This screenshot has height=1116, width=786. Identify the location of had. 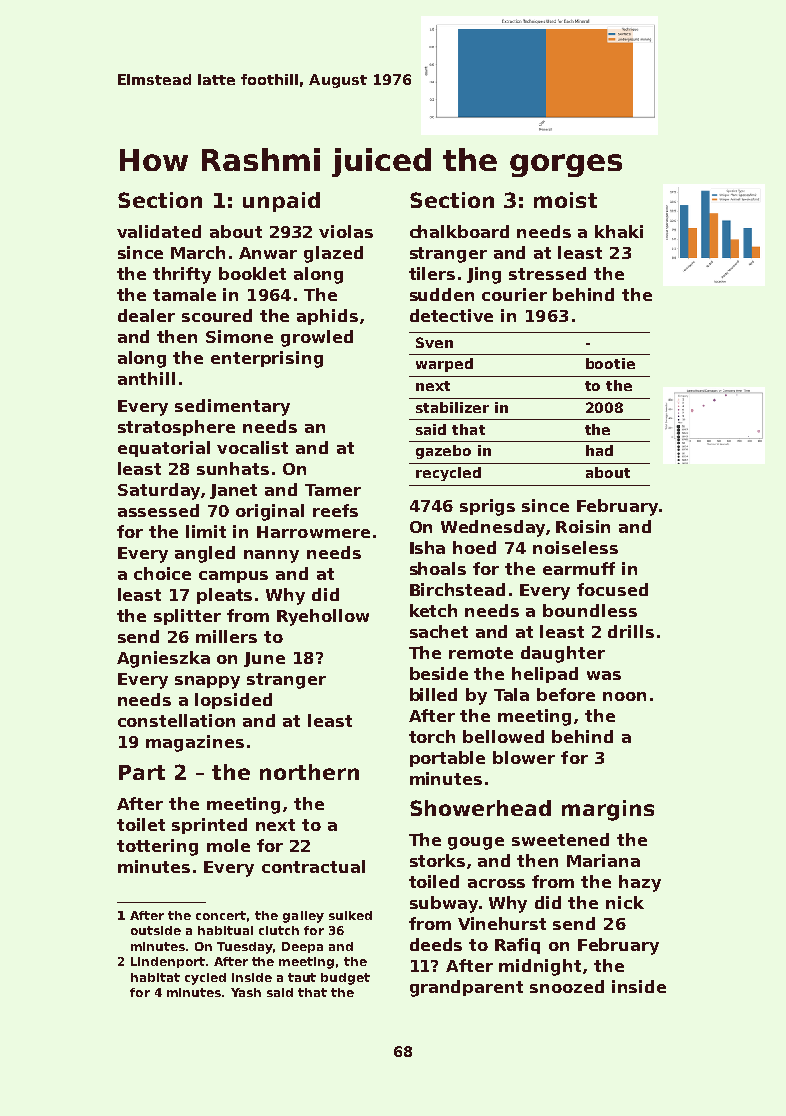
(599, 450).
